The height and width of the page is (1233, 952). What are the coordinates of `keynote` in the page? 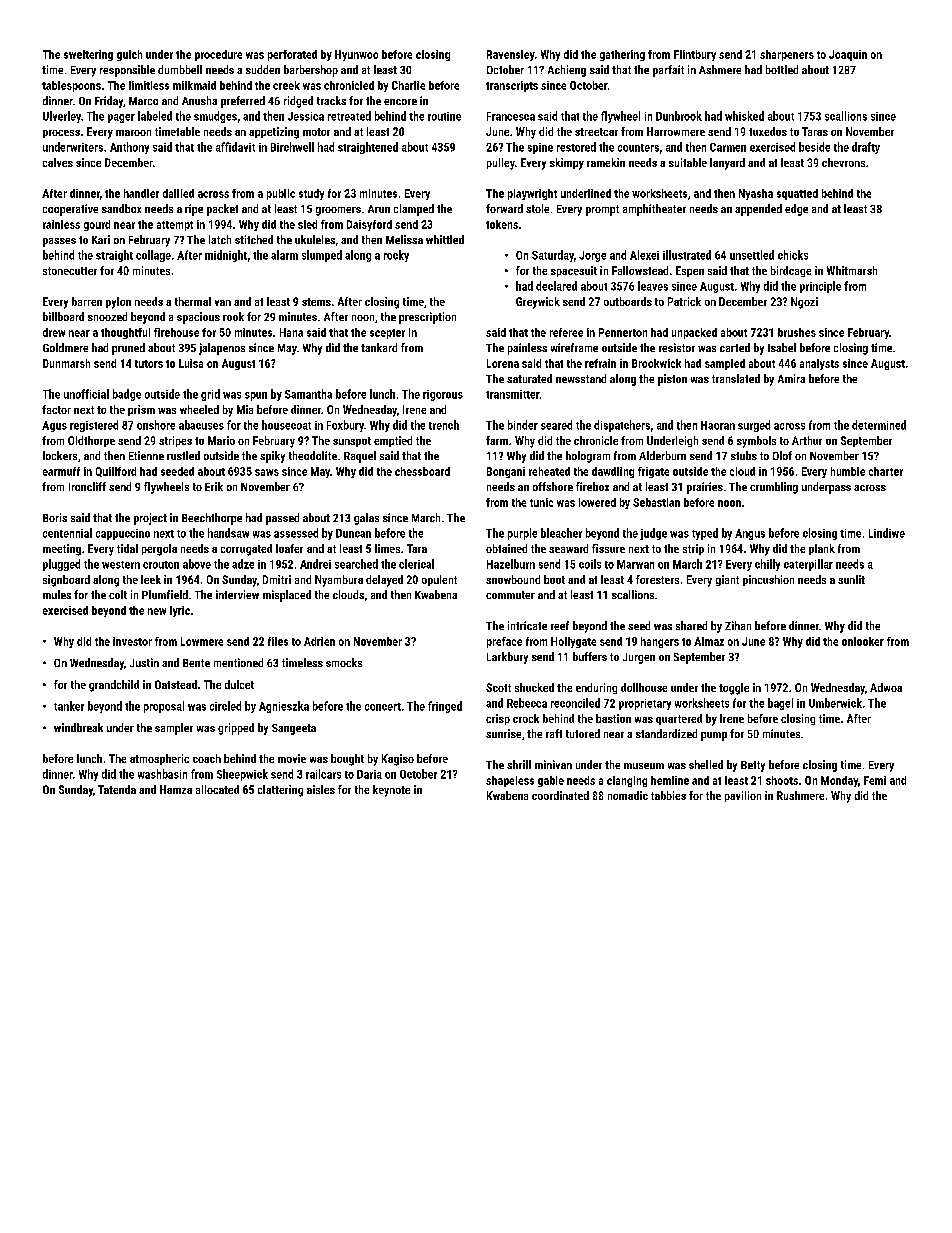 It's located at (391, 791).
